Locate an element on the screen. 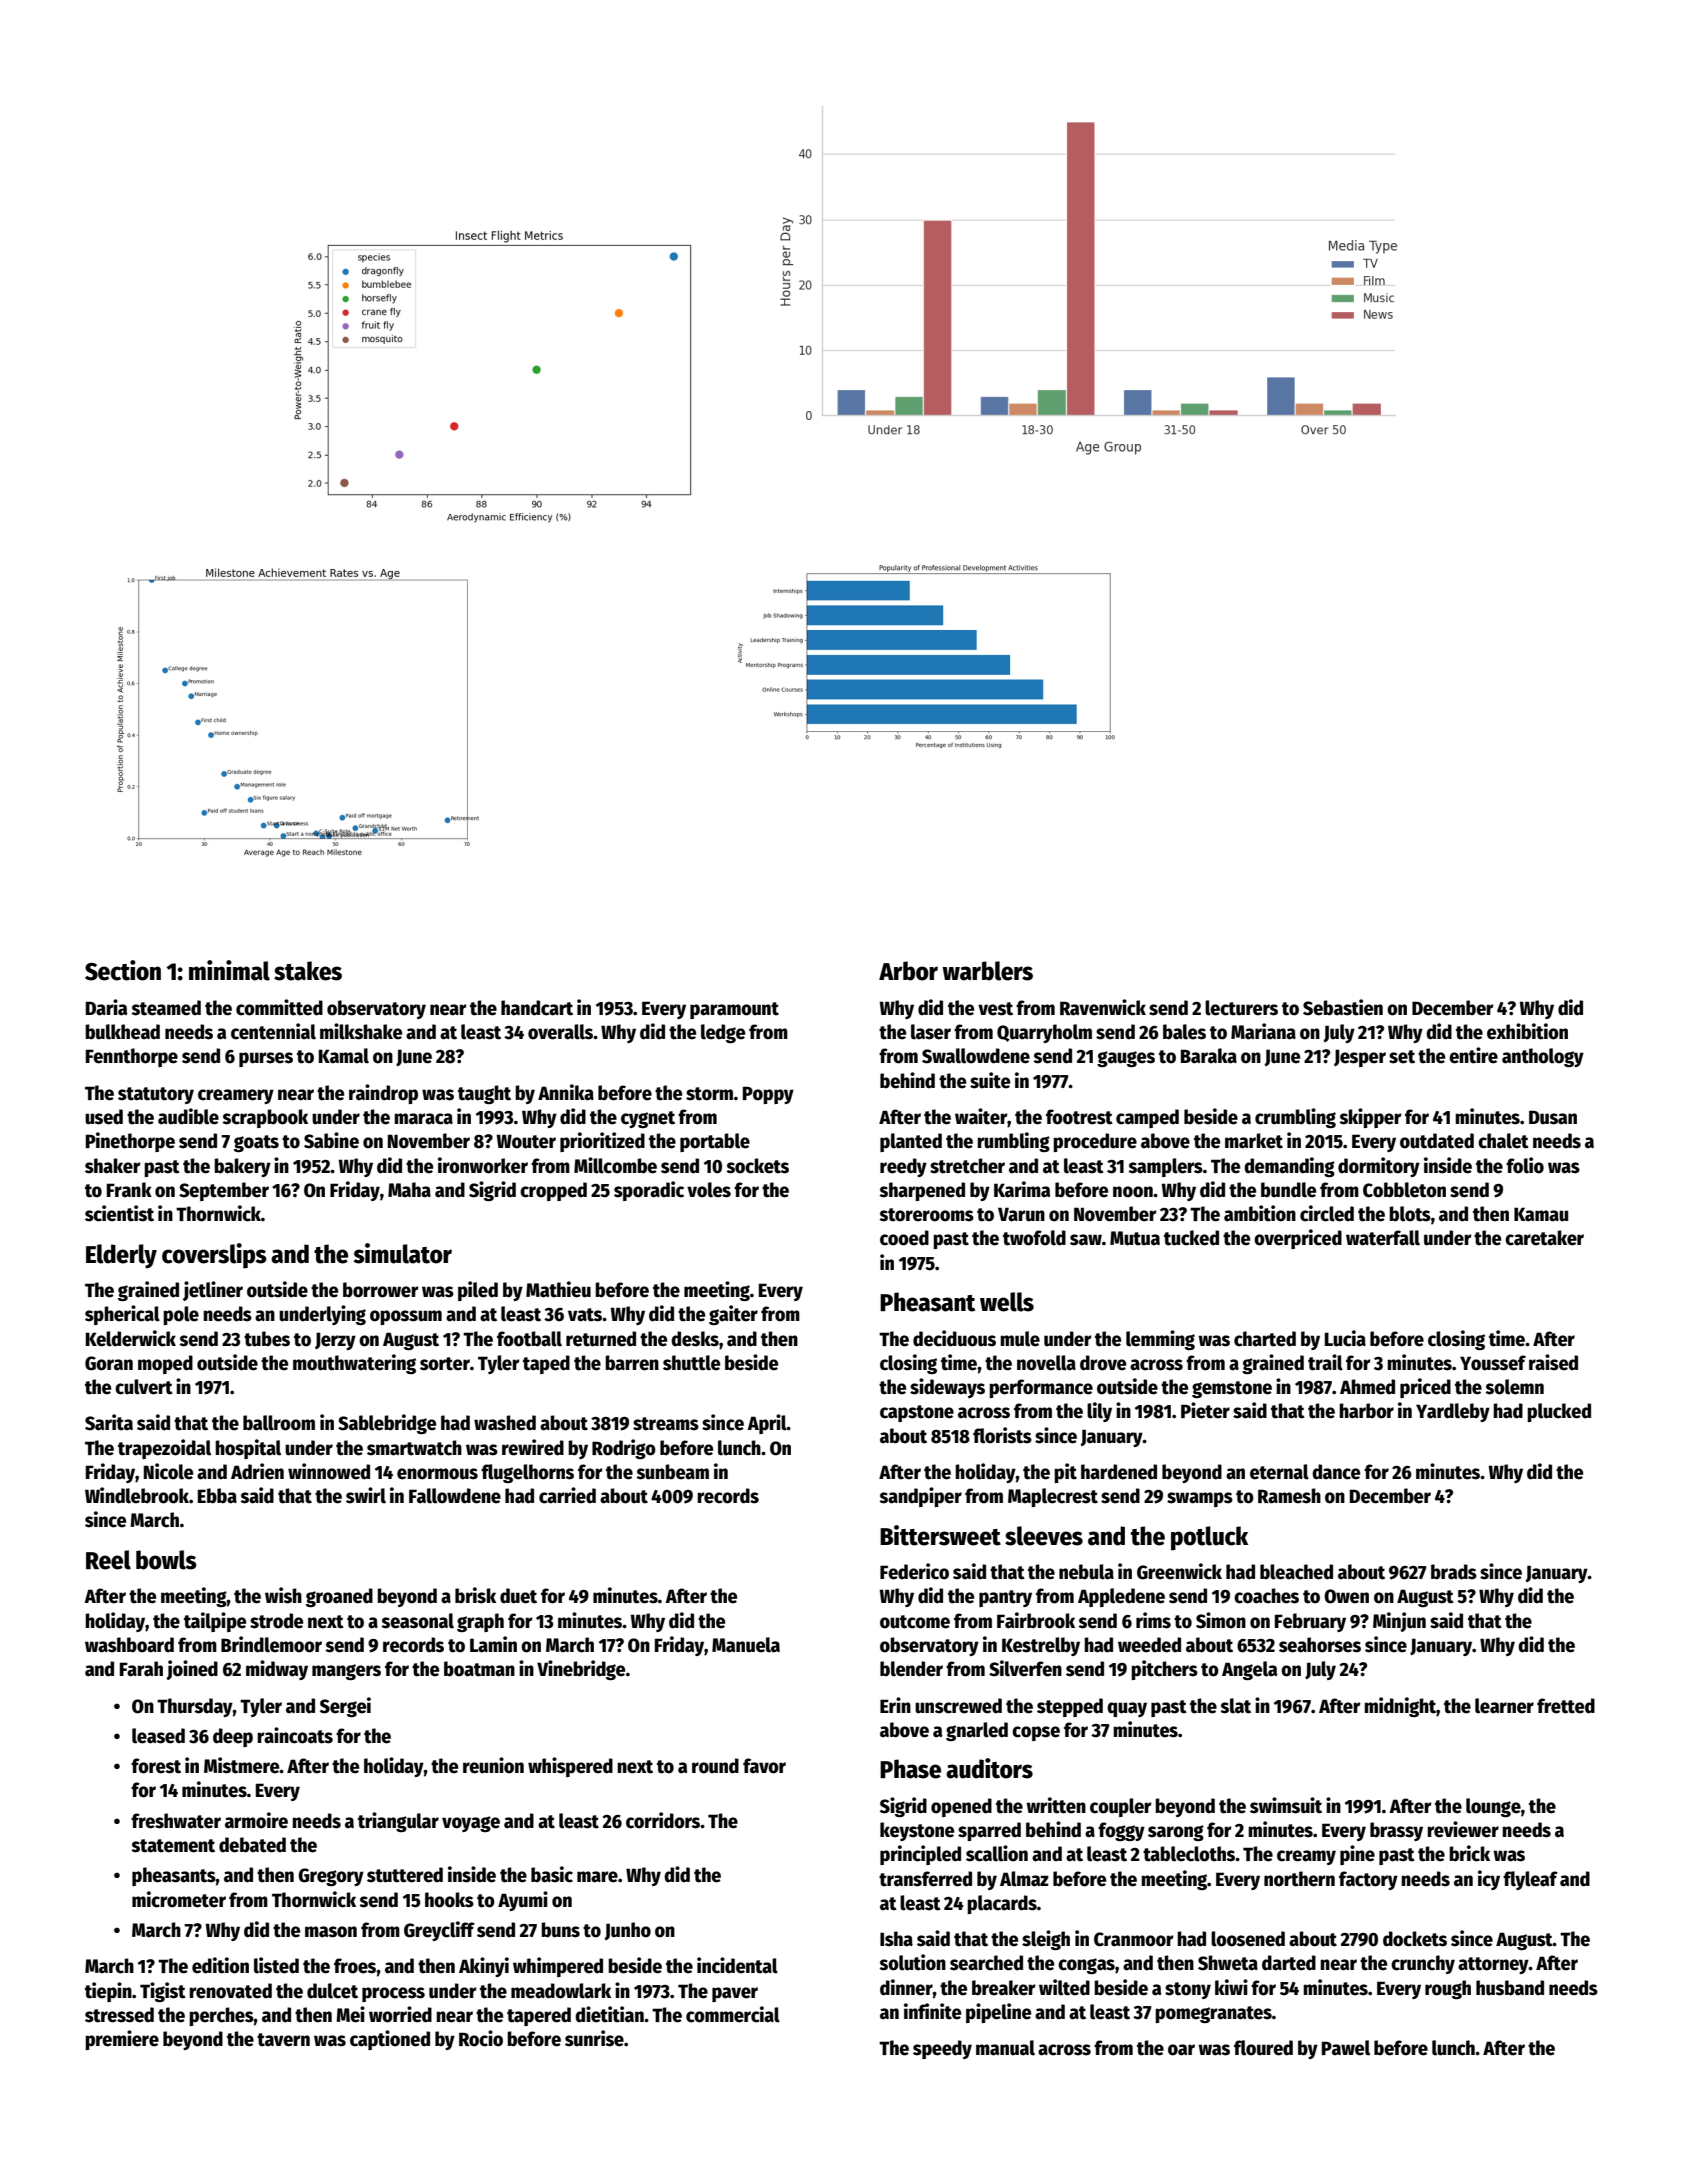  jetliner is located at coordinates (213, 1291).
